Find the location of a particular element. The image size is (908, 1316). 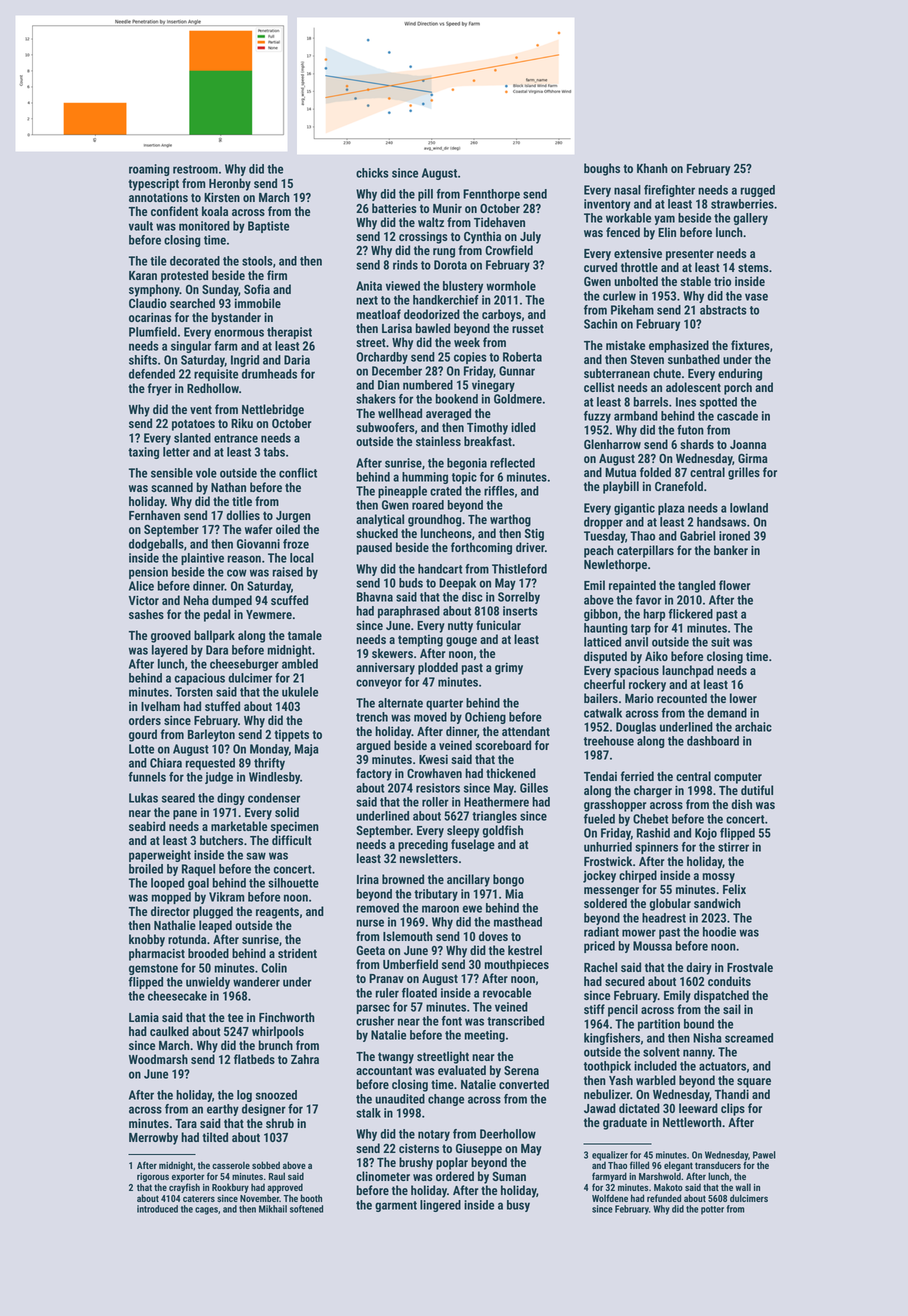

flatbeds is located at coordinates (254, 1059).
